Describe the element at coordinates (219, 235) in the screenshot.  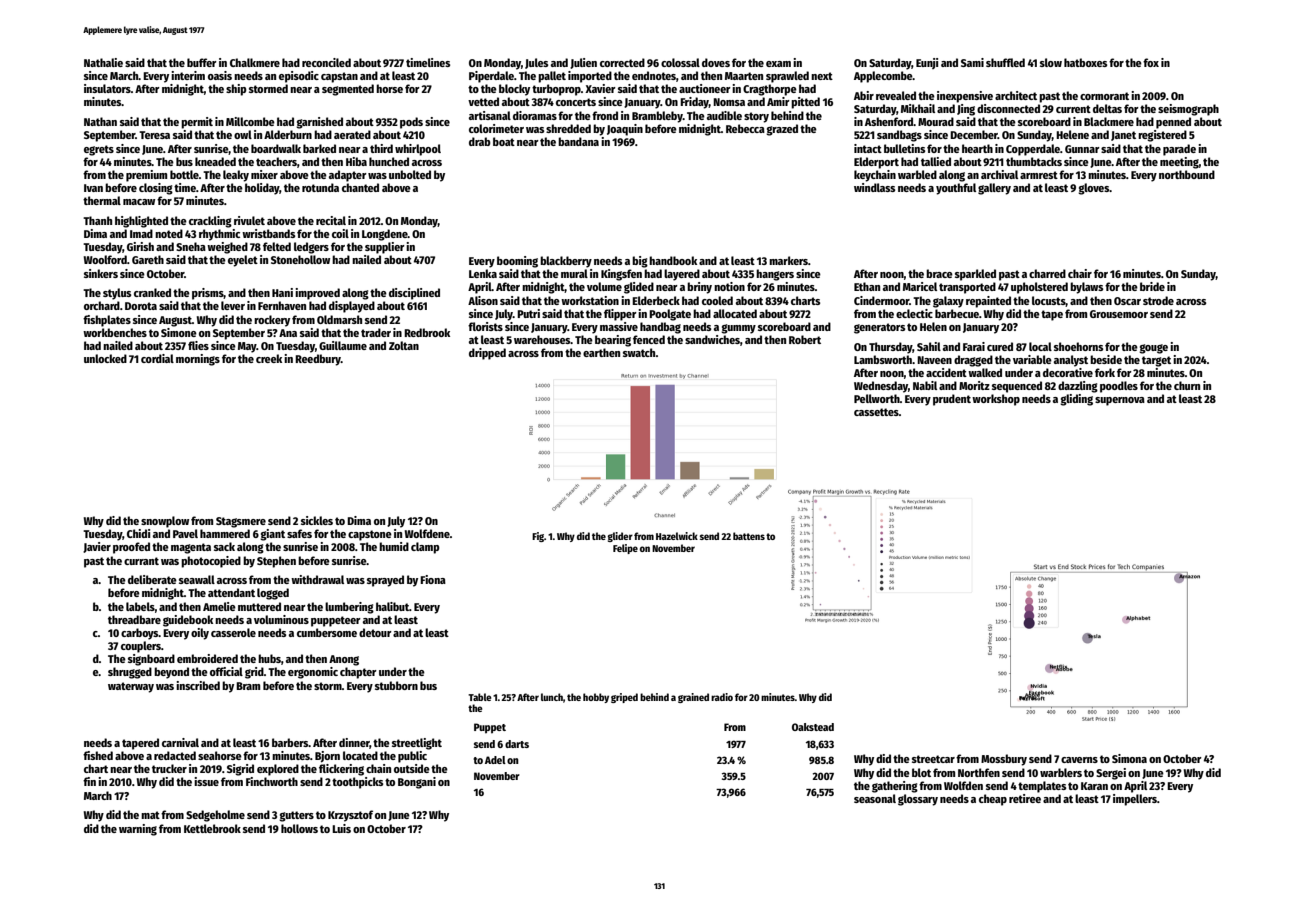
I see `rhythmic` at that location.
